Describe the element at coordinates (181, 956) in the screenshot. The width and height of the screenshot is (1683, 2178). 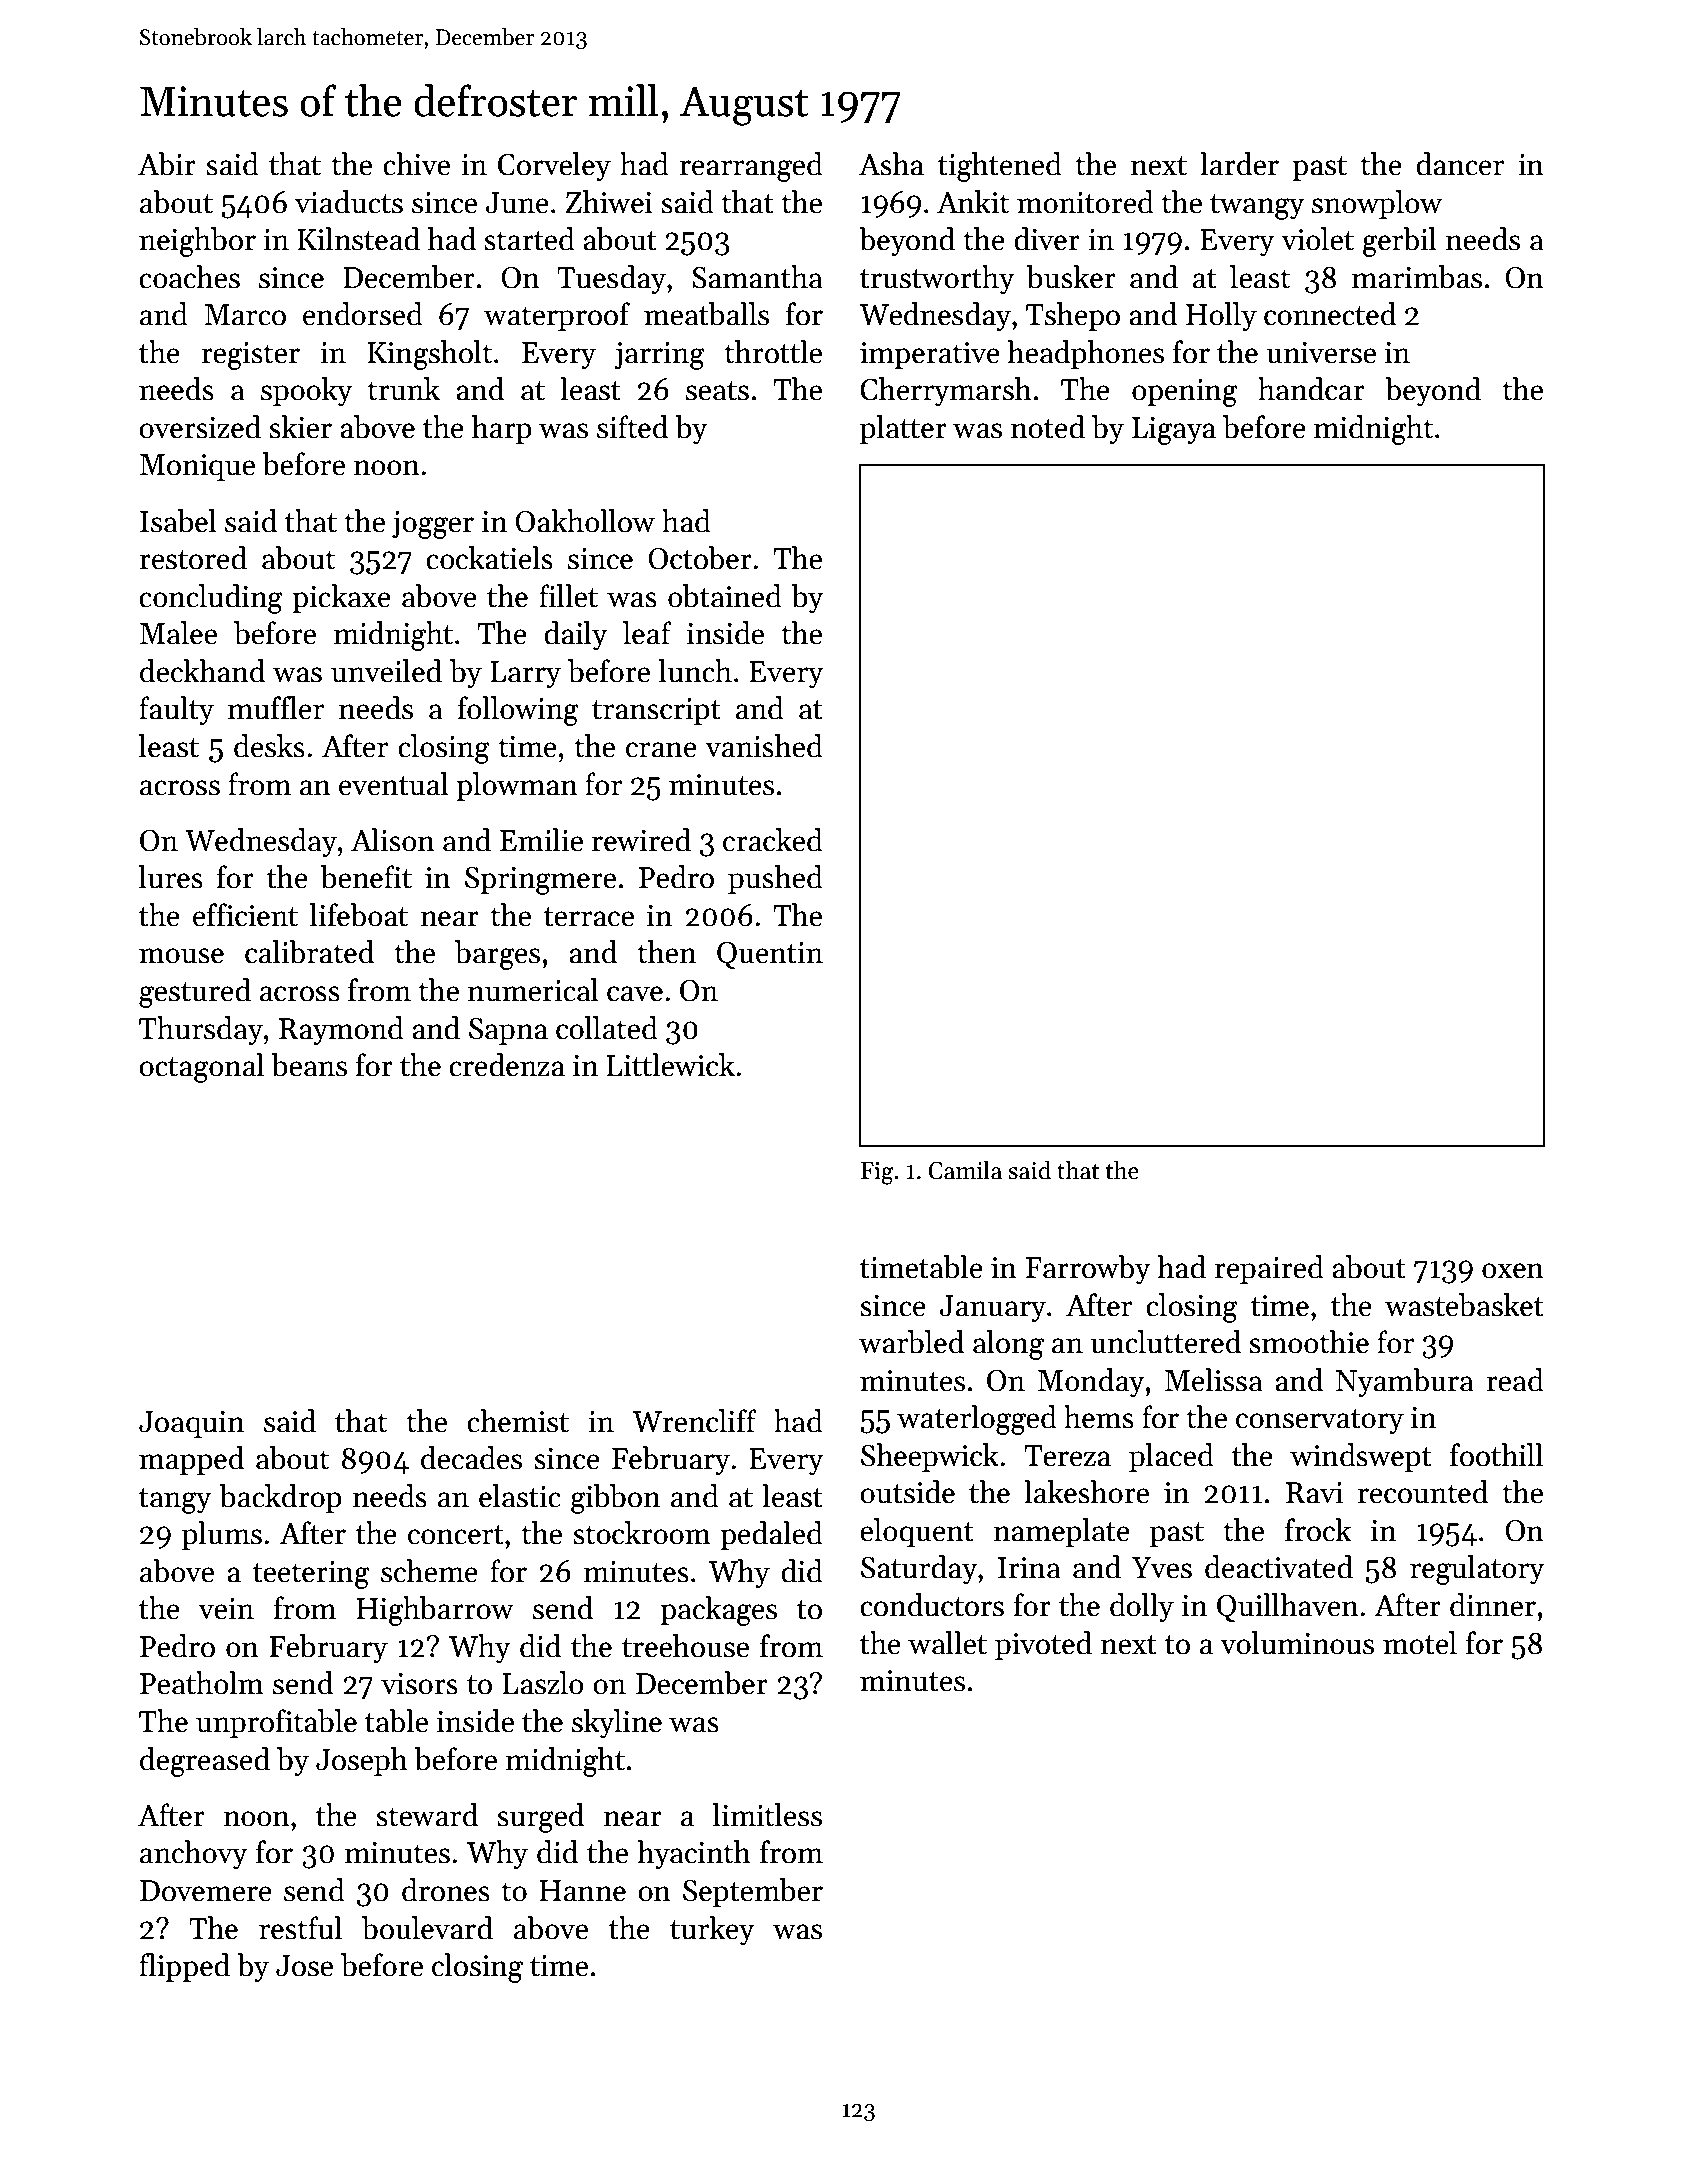
I see `mouse` at that location.
